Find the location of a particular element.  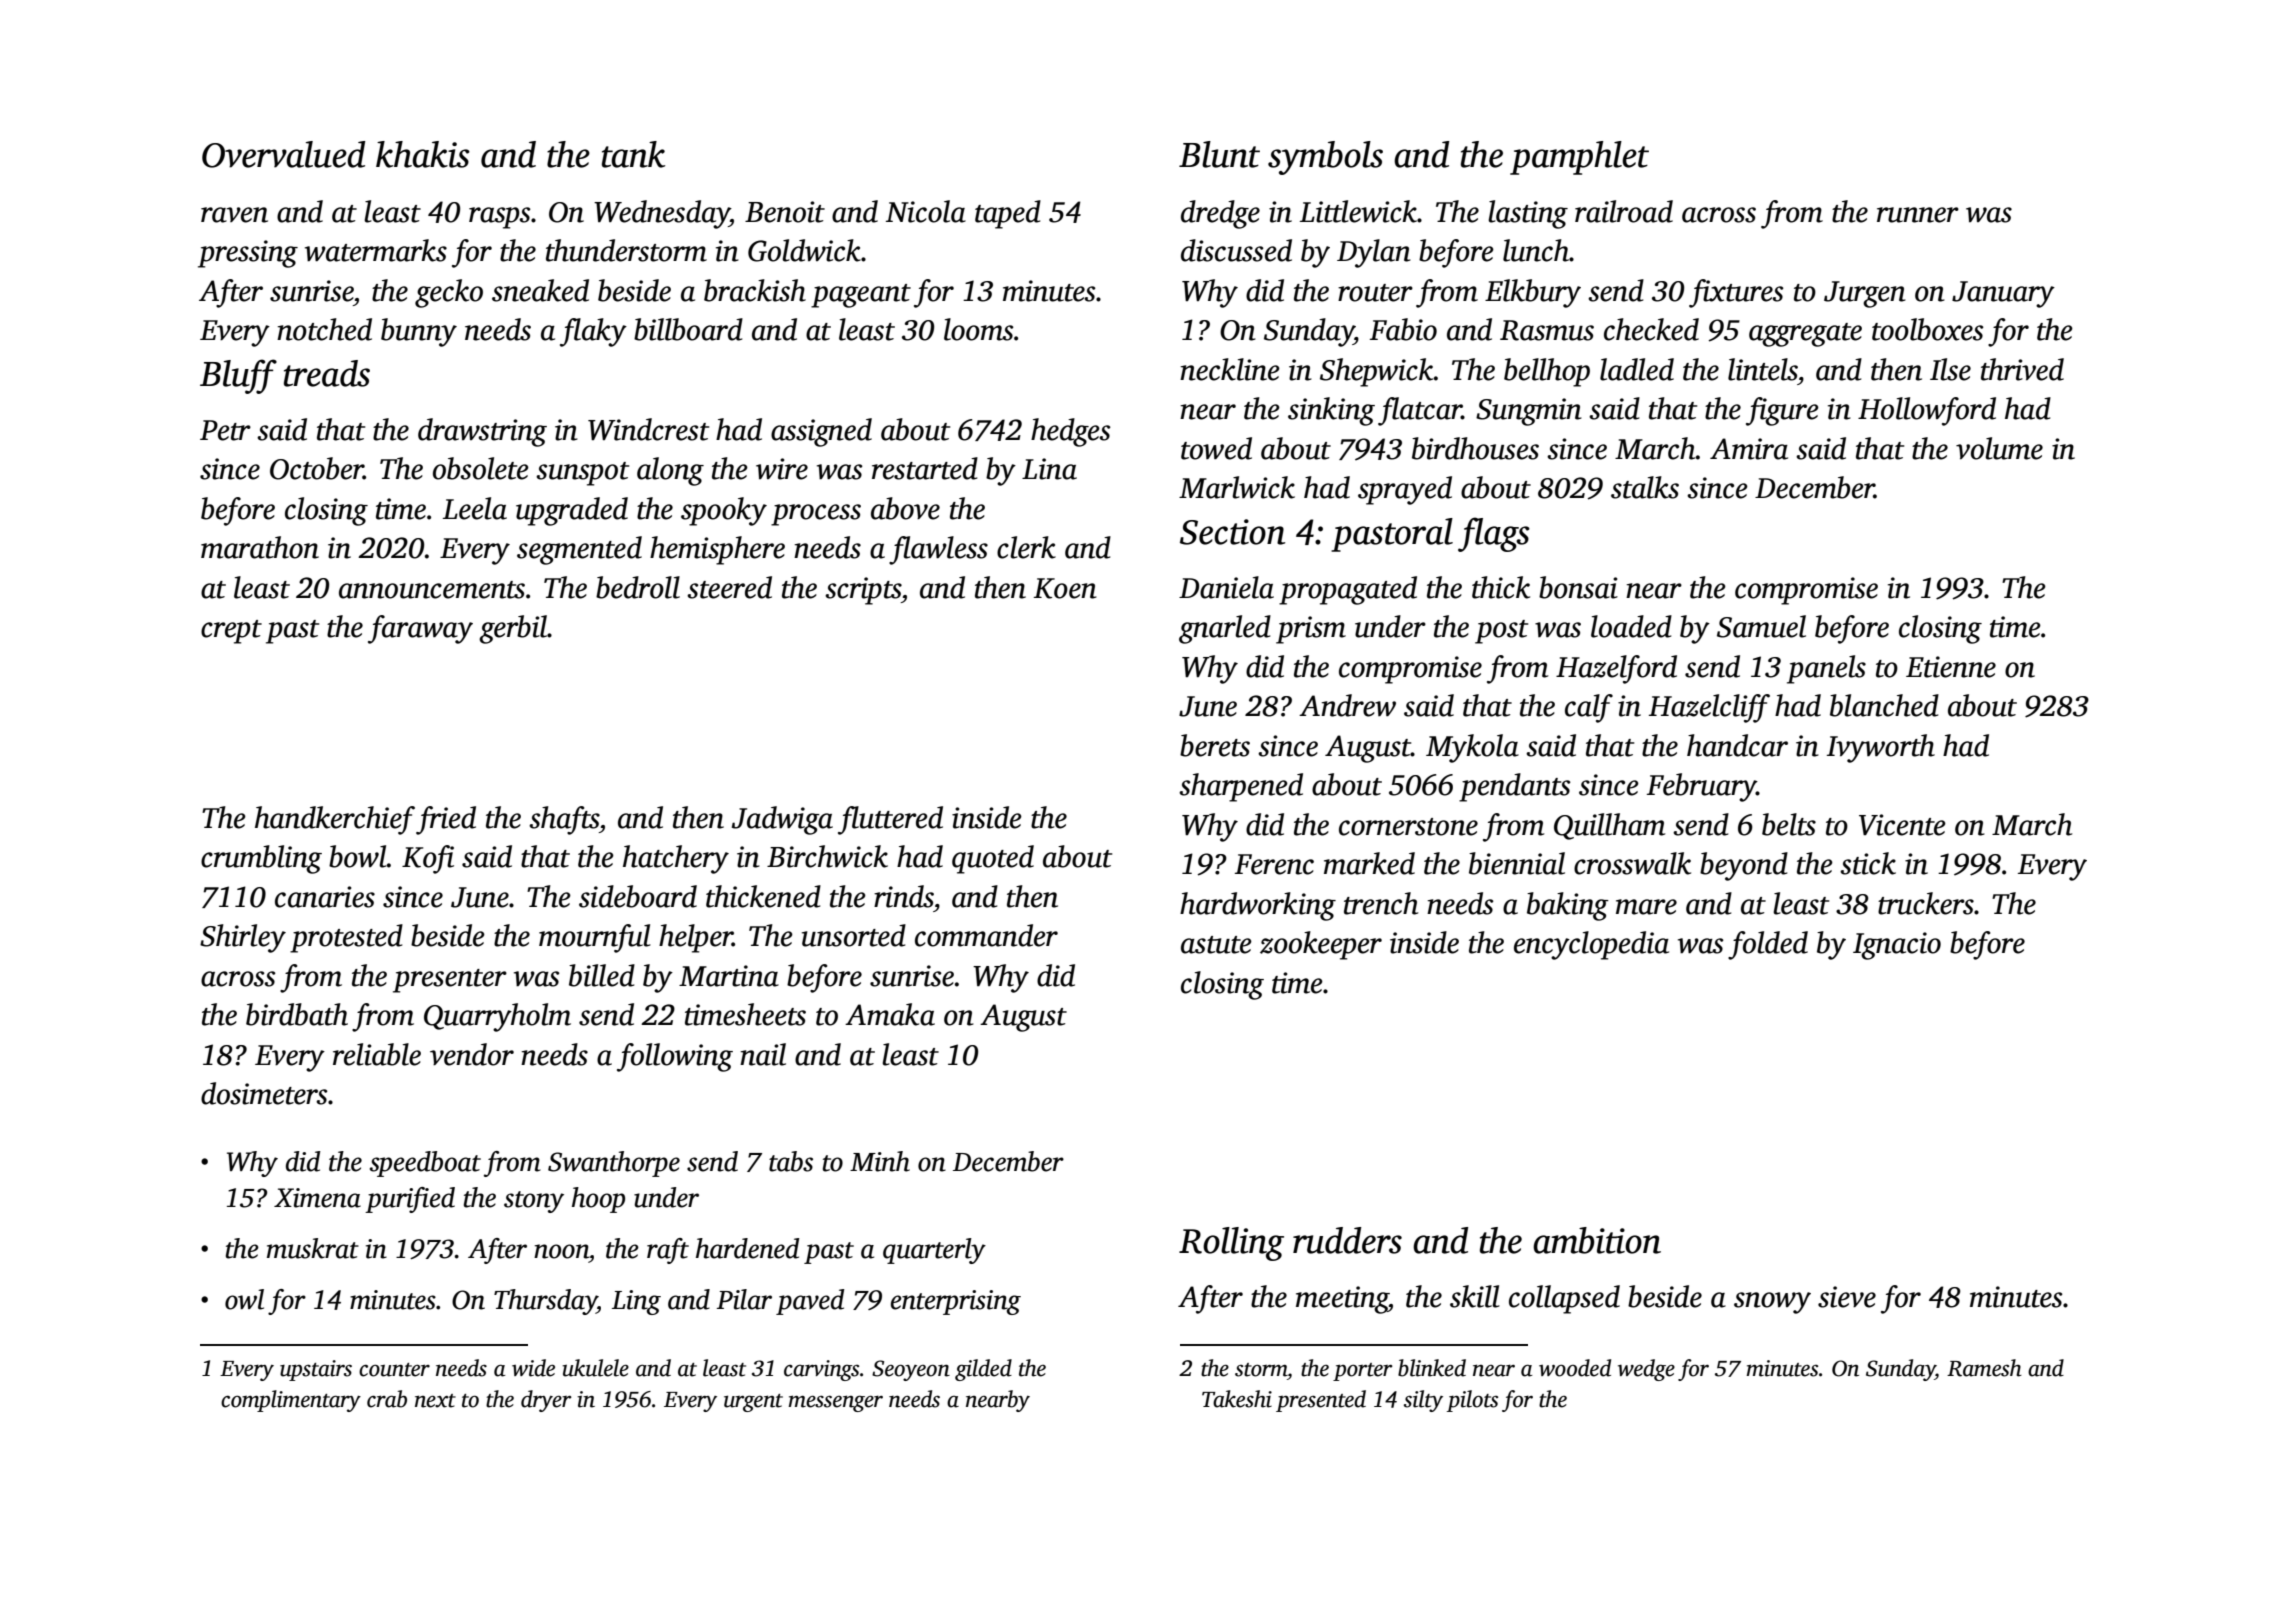

neckline is located at coordinates (1230, 369).
